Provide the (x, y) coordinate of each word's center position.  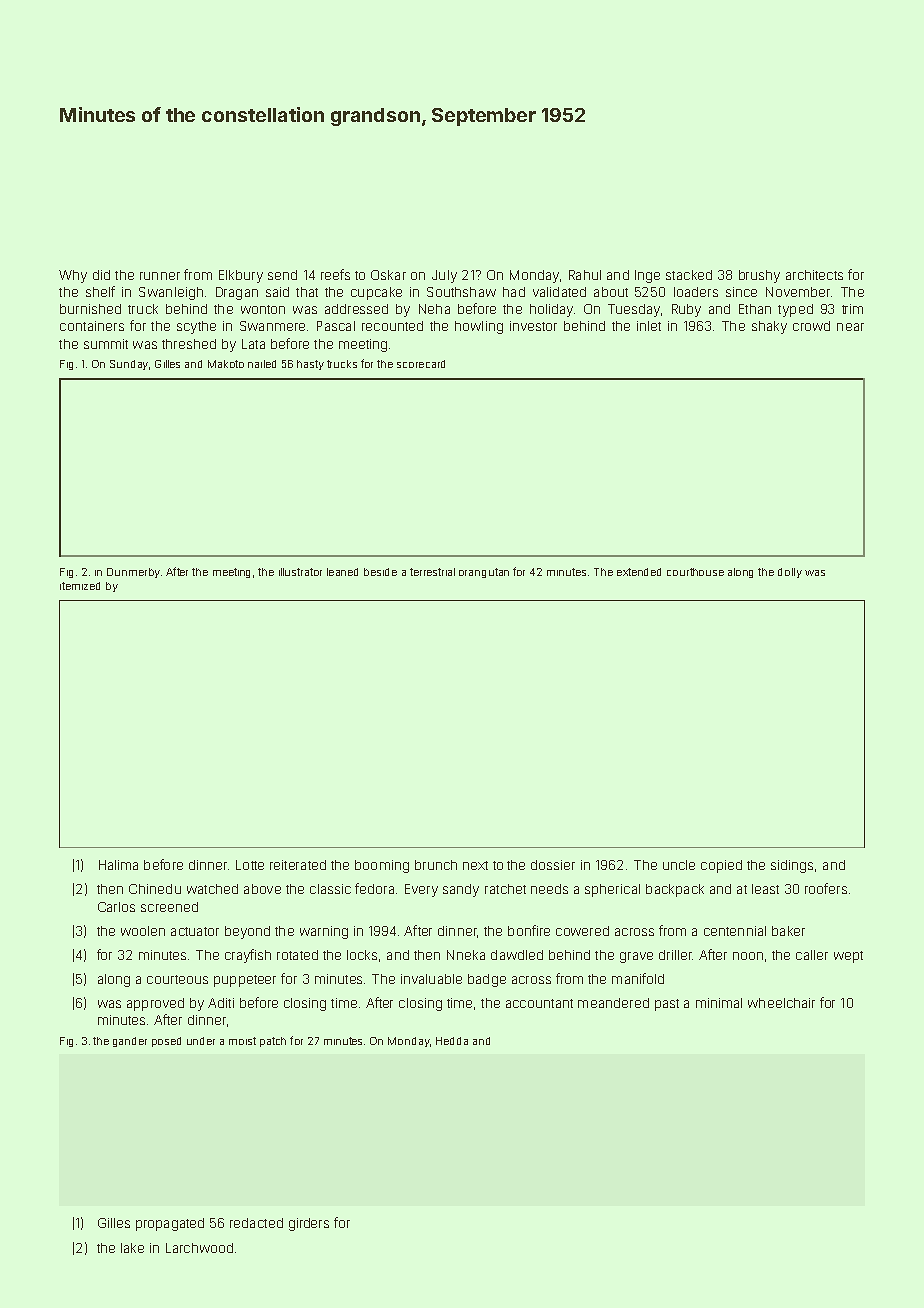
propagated (170, 1224)
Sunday (129, 365)
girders (309, 1224)
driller (675, 955)
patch (273, 1042)
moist (242, 1041)
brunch (436, 865)
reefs (335, 274)
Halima (118, 865)
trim (852, 309)
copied (721, 866)
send (282, 275)
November (798, 292)
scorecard (421, 364)
